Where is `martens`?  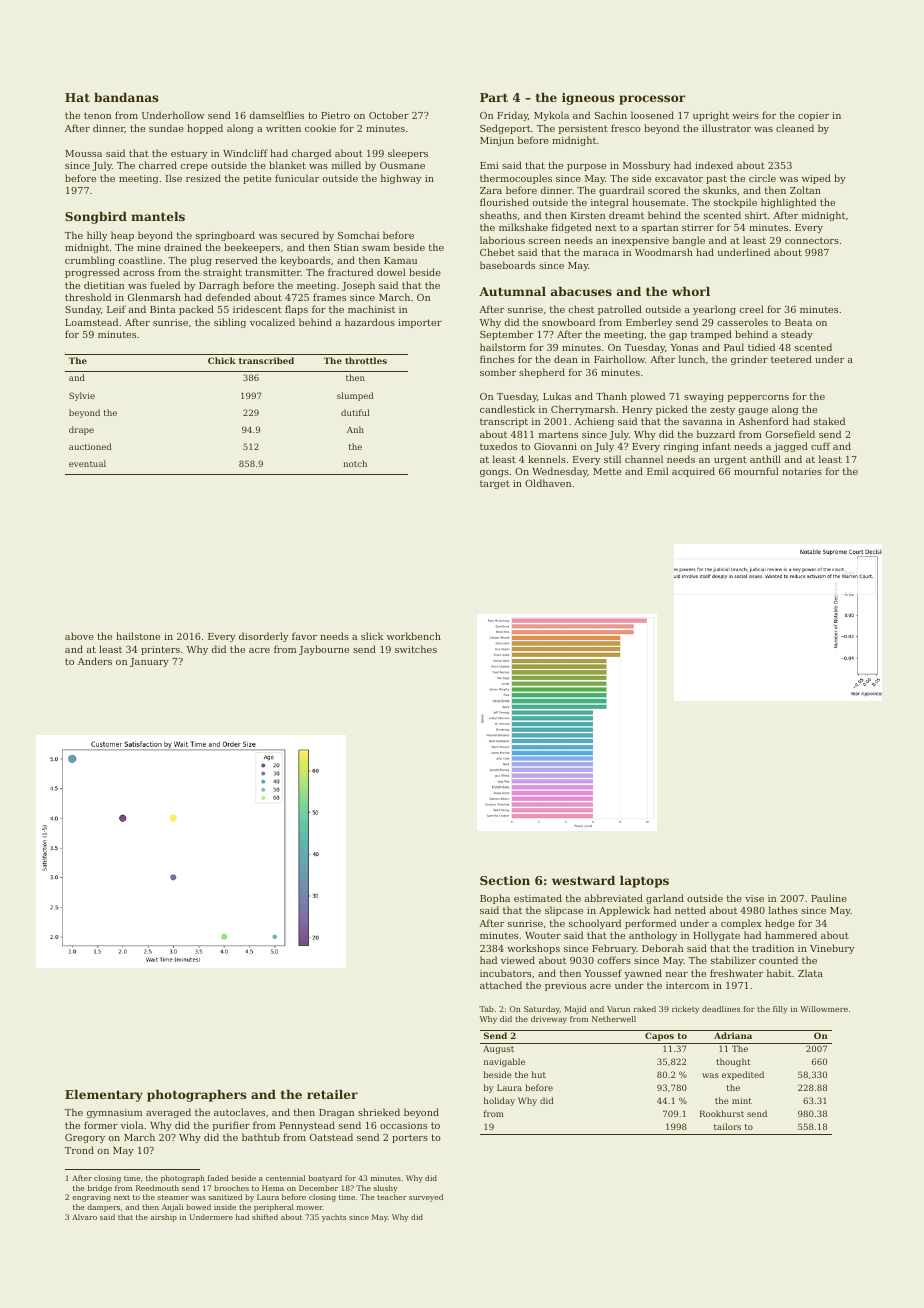
martens is located at coordinates (558, 434).
